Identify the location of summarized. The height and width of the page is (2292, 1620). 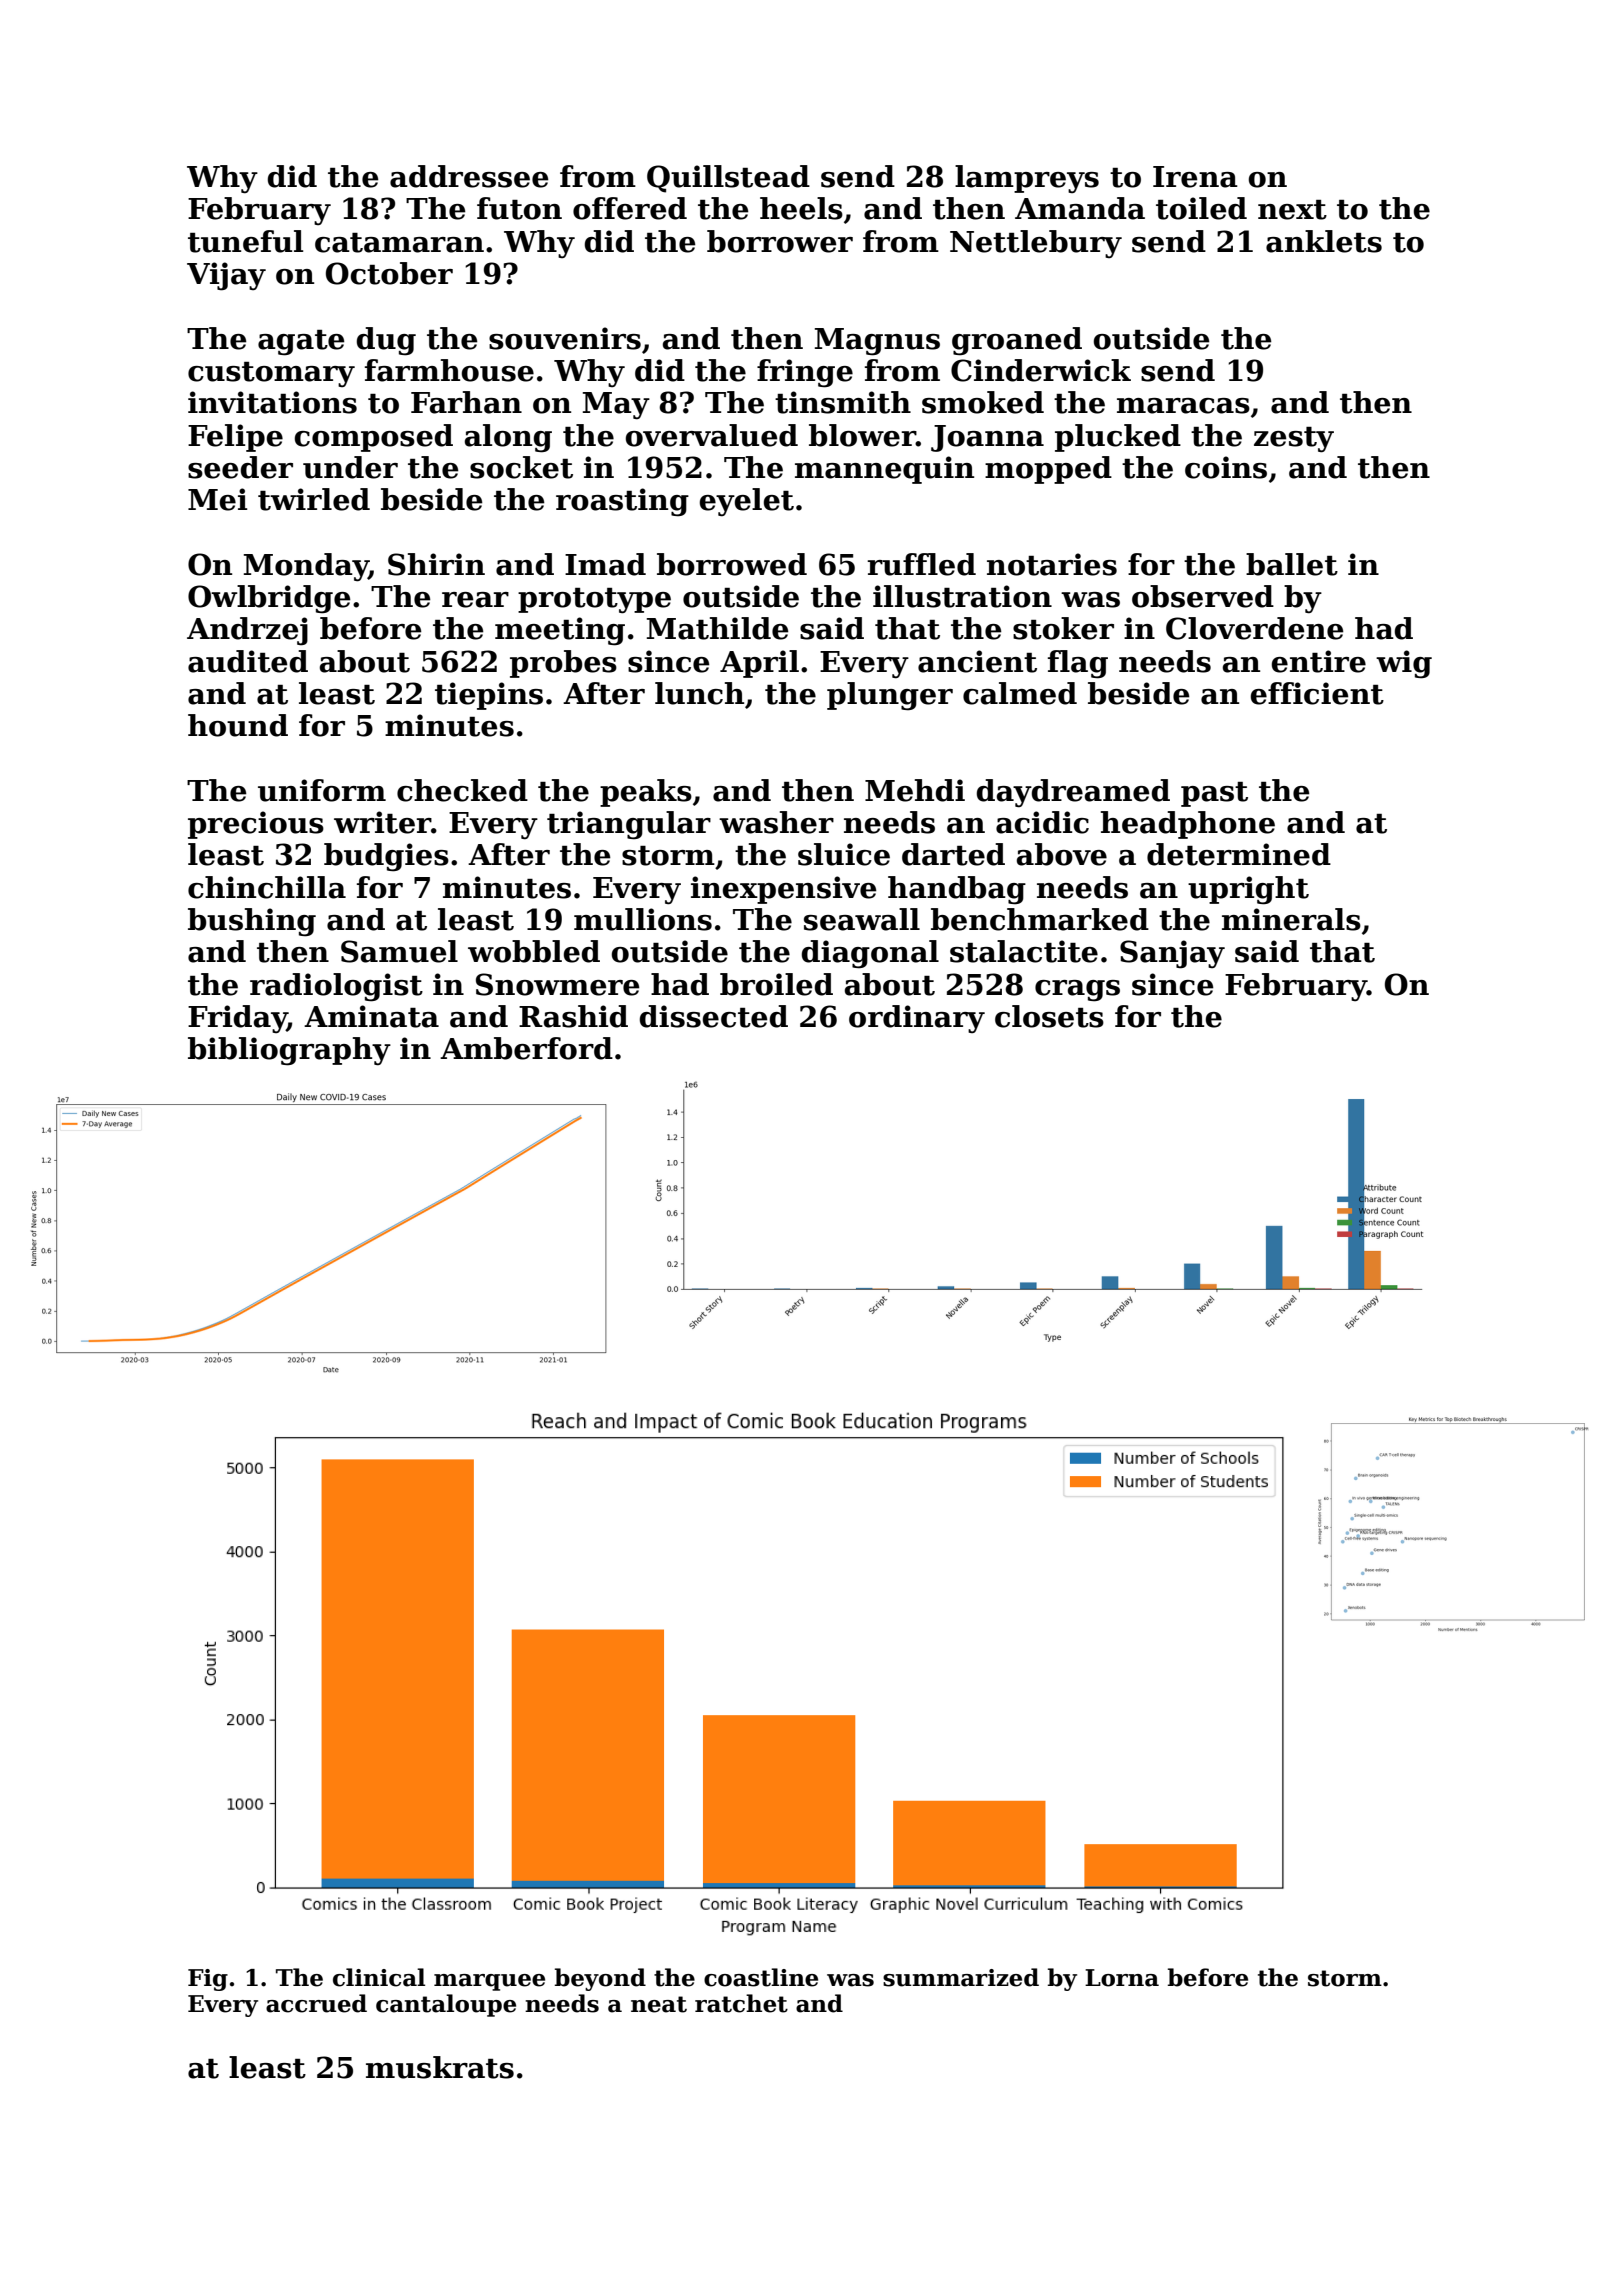
(961, 1977).
